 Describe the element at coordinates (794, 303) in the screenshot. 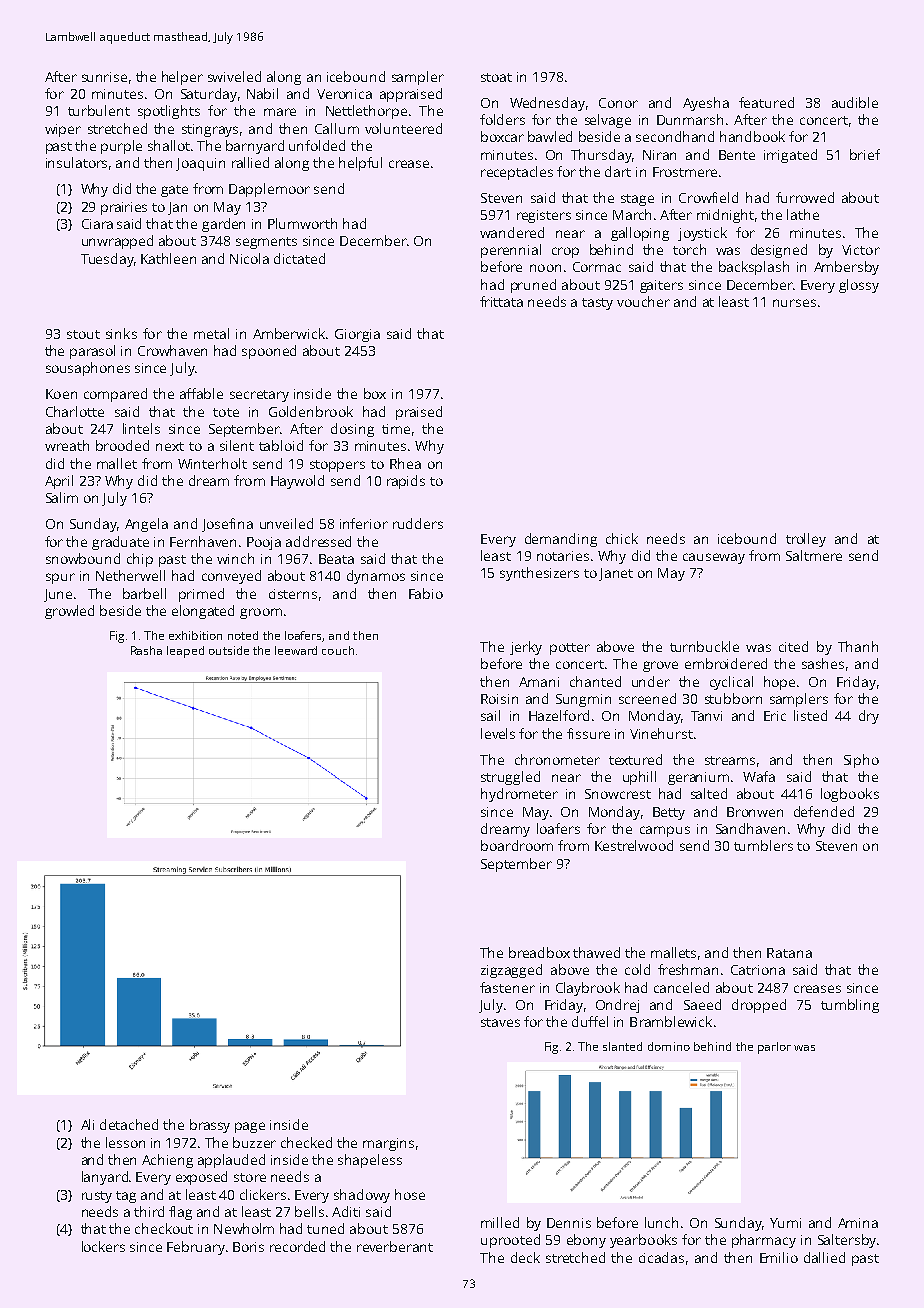

I see `nurses` at that location.
